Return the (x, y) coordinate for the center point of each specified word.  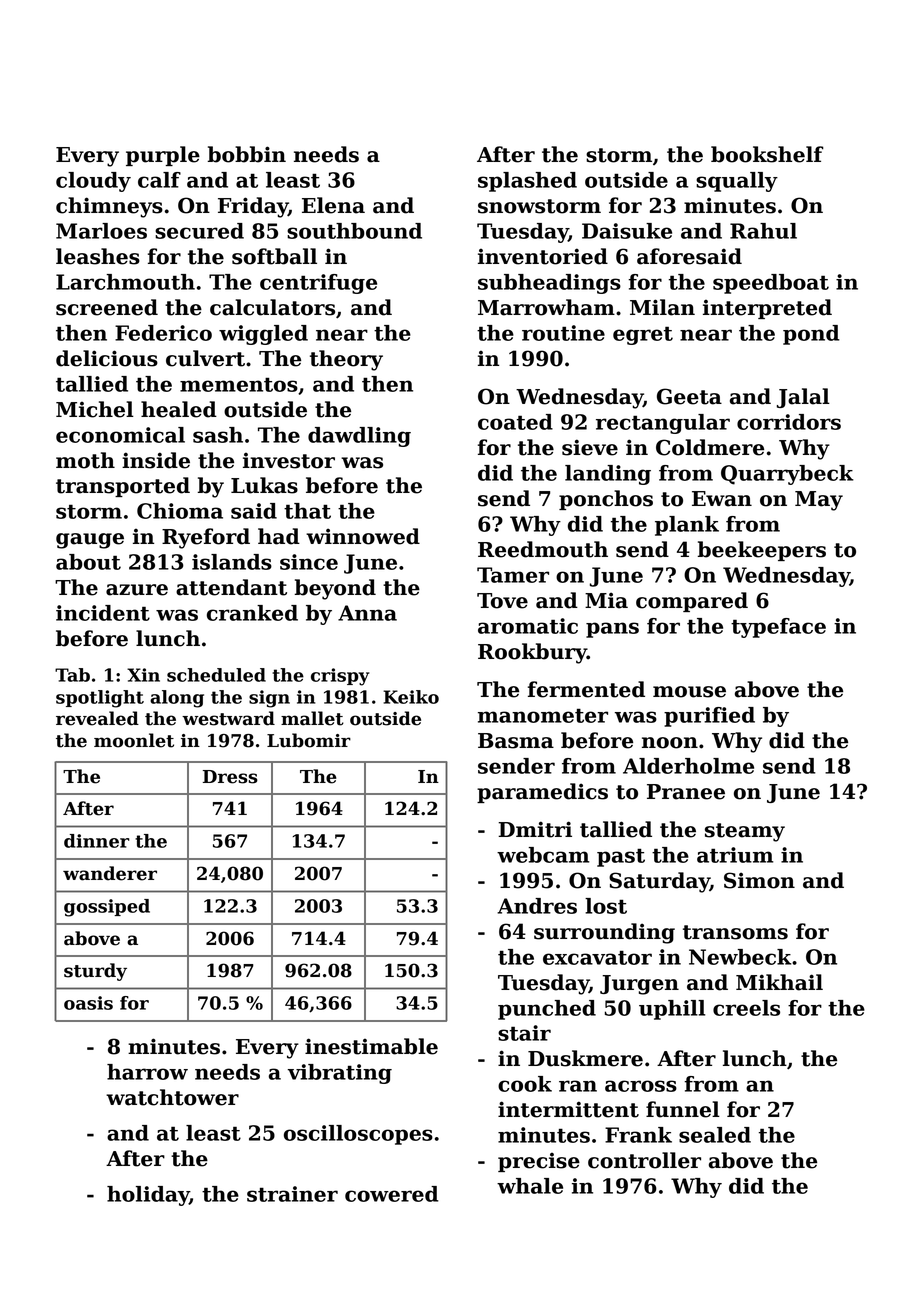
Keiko (411, 697)
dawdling (359, 437)
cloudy (93, 182)
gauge (90, 541)
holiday (148, 1196)
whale (530, 1186)
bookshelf (767, 154)
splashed (527, 182)
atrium (735, 855)
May (819, 501)
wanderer (110, 873)
